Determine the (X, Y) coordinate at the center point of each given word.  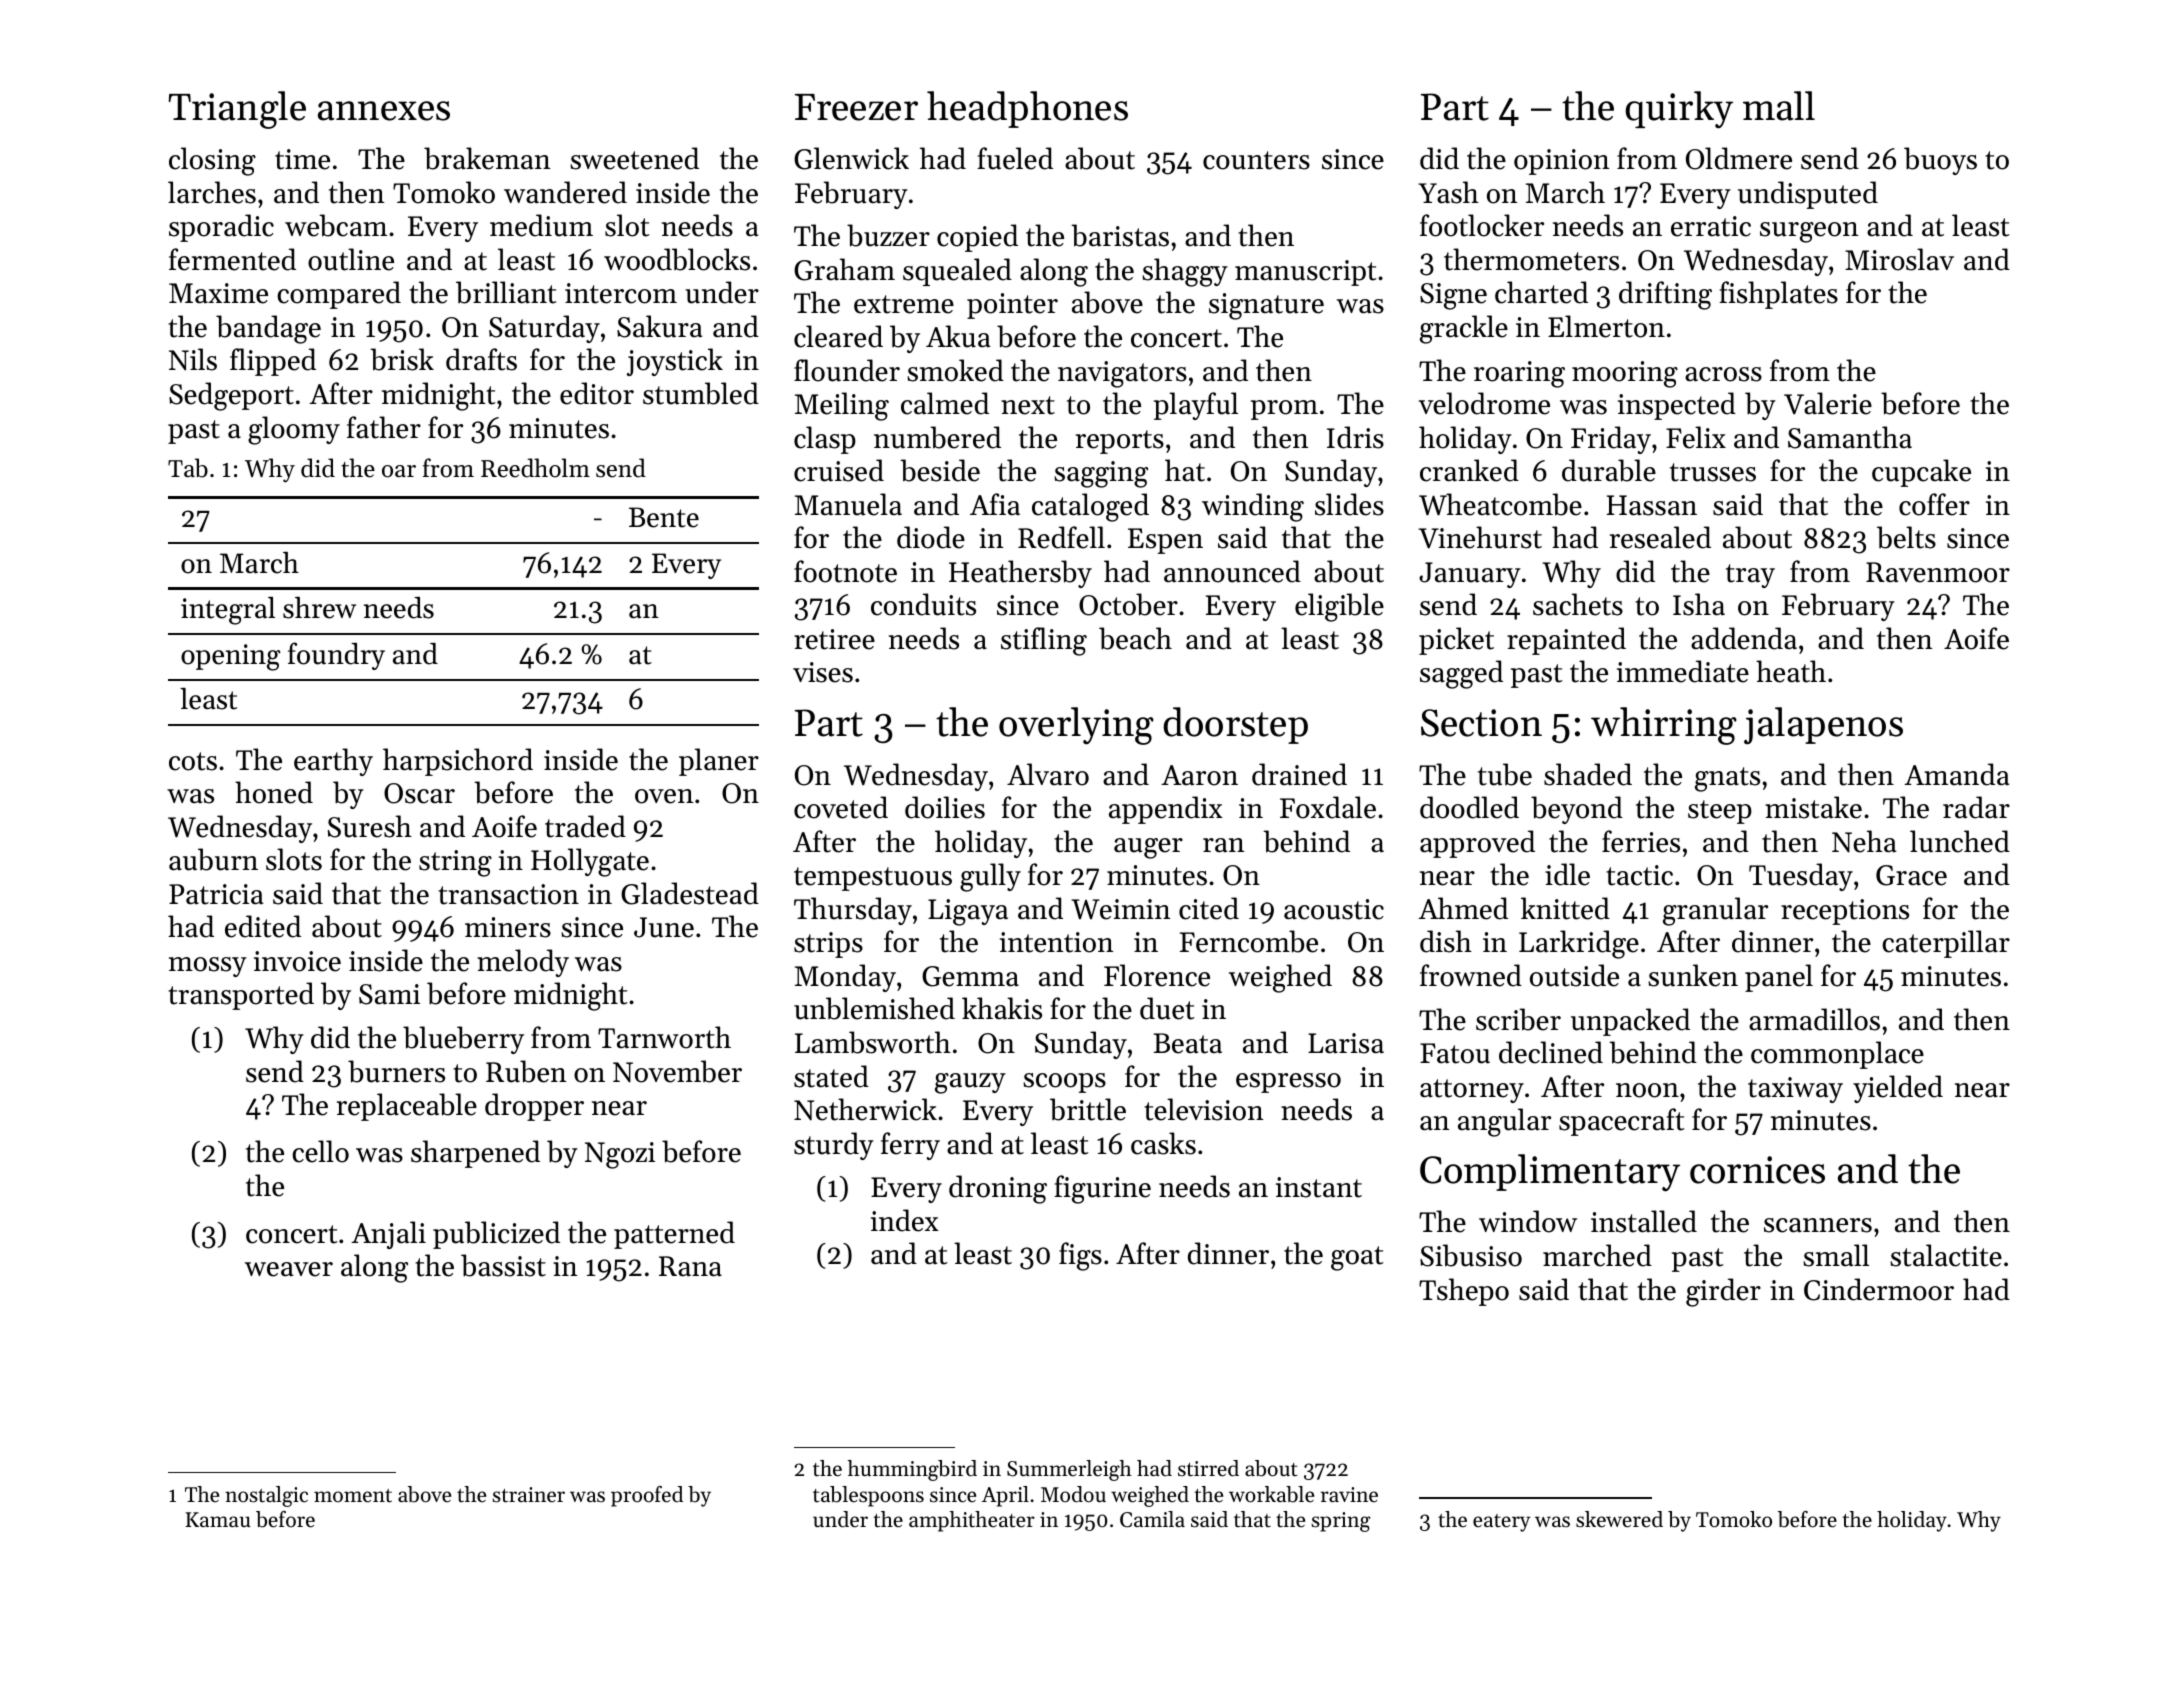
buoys (1940, 161)
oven (664, 796)
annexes (384, 111)
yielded (1898, 1089)
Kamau (218, 1519)
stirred (1208, 1468)
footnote (845, 571)
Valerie (1828, 403)
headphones (1027, 109)
